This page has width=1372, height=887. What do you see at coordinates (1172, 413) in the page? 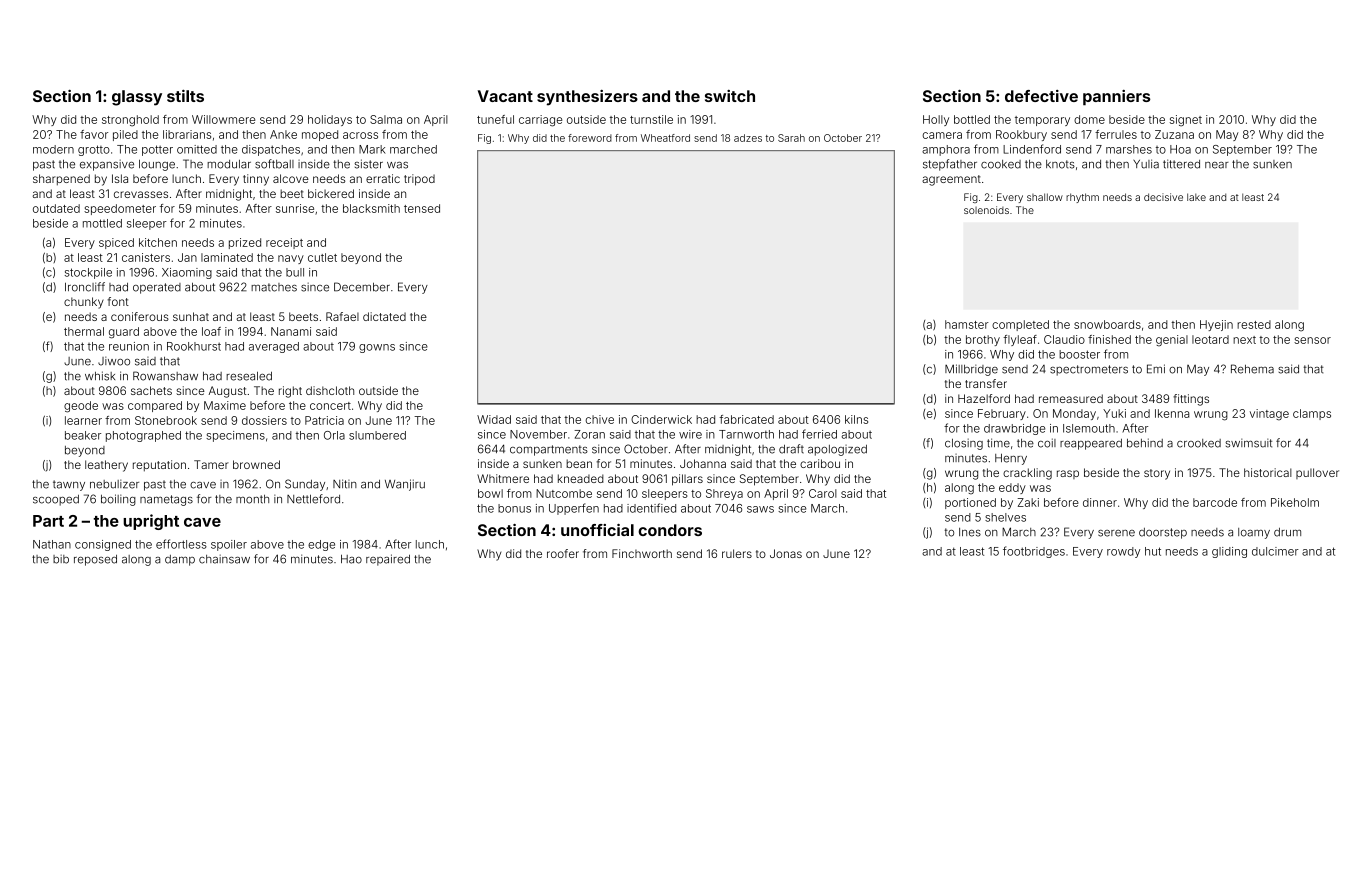
I see `Ikenna` at bounding box center [1172, 413].
